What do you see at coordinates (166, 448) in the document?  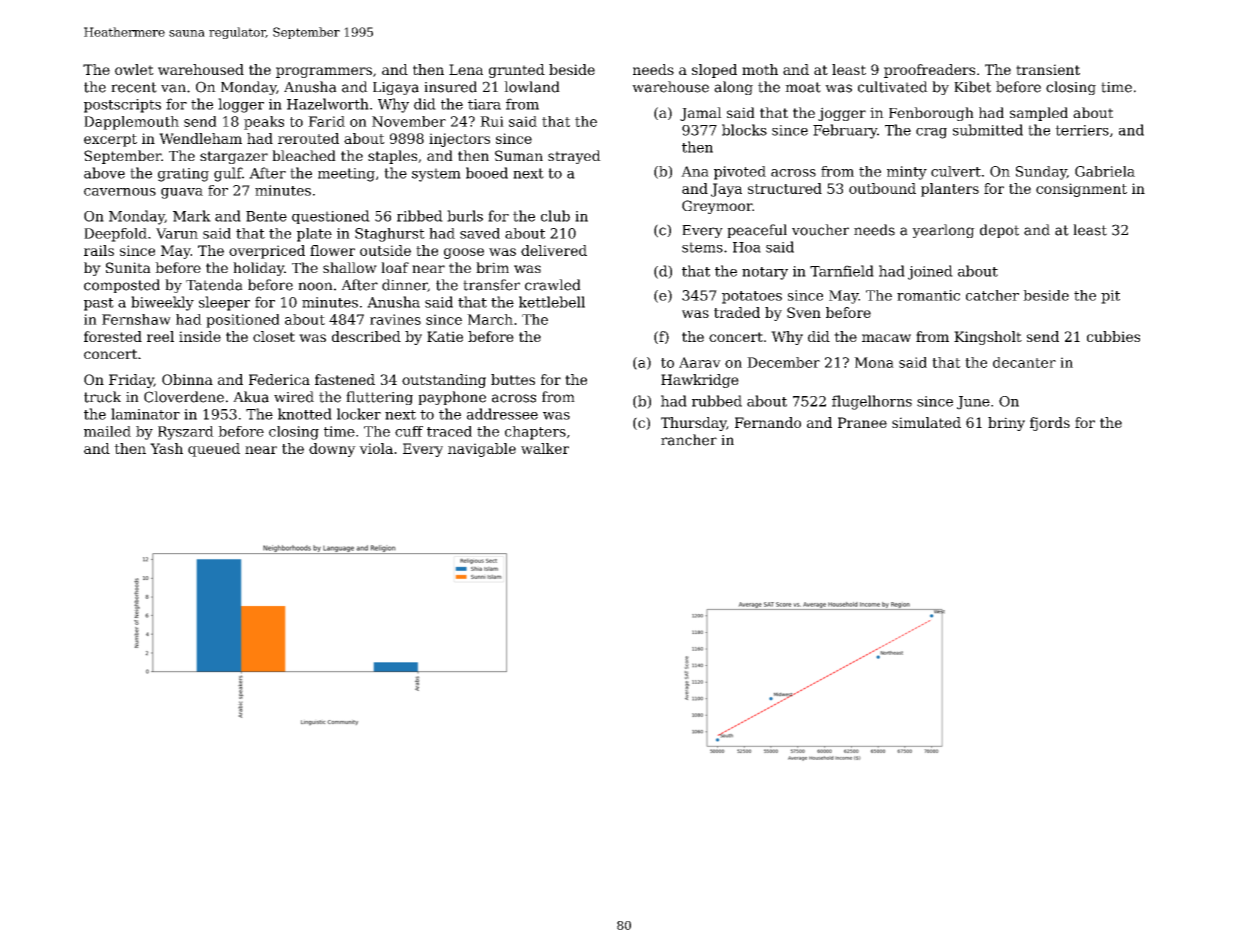 I see `Yash` at bounding box center [166, 448].
